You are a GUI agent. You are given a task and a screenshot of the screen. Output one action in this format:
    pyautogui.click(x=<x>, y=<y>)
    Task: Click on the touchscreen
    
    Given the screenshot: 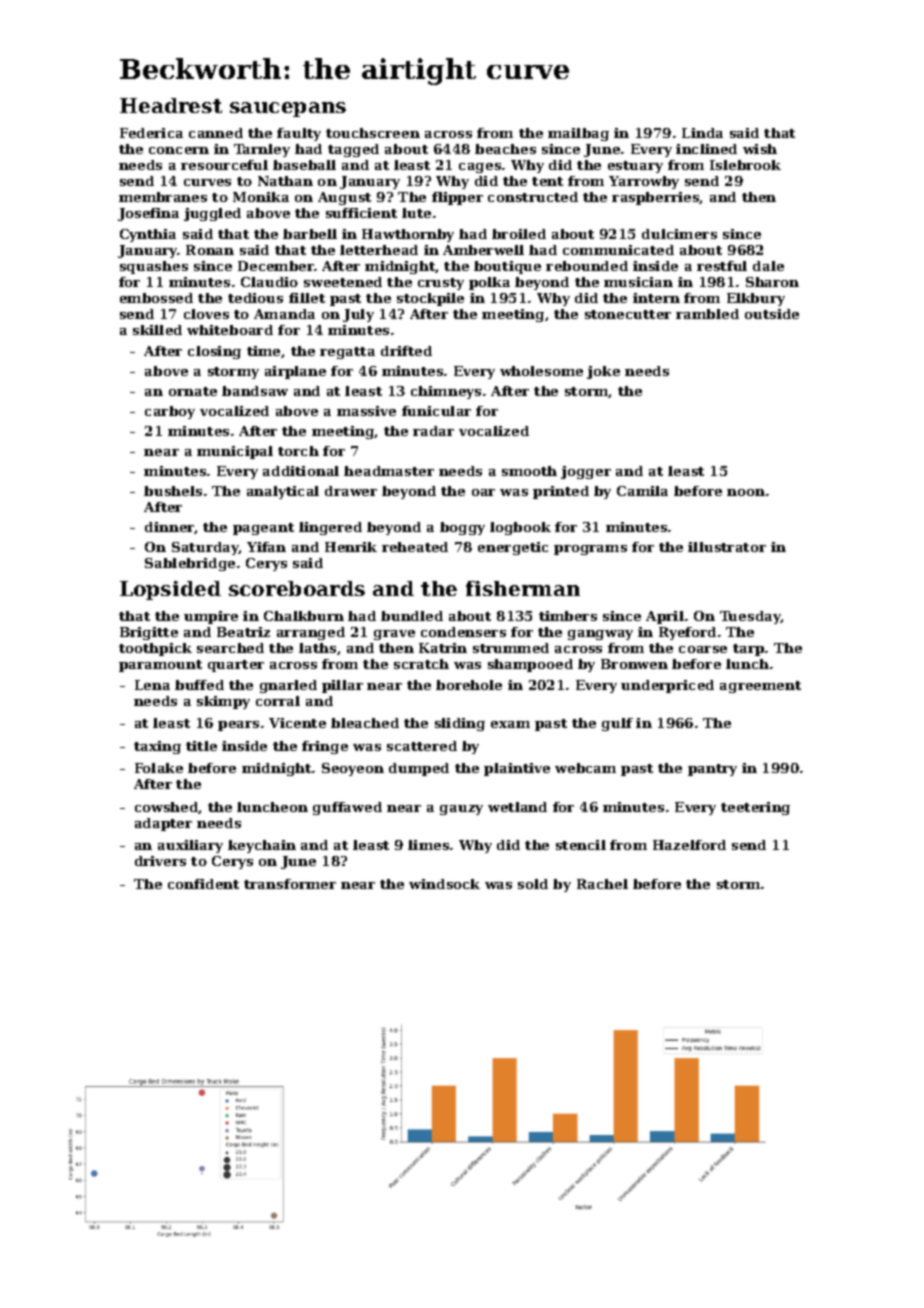 What is the action you would take?
    pyautogui.click(x=373, y=133)
